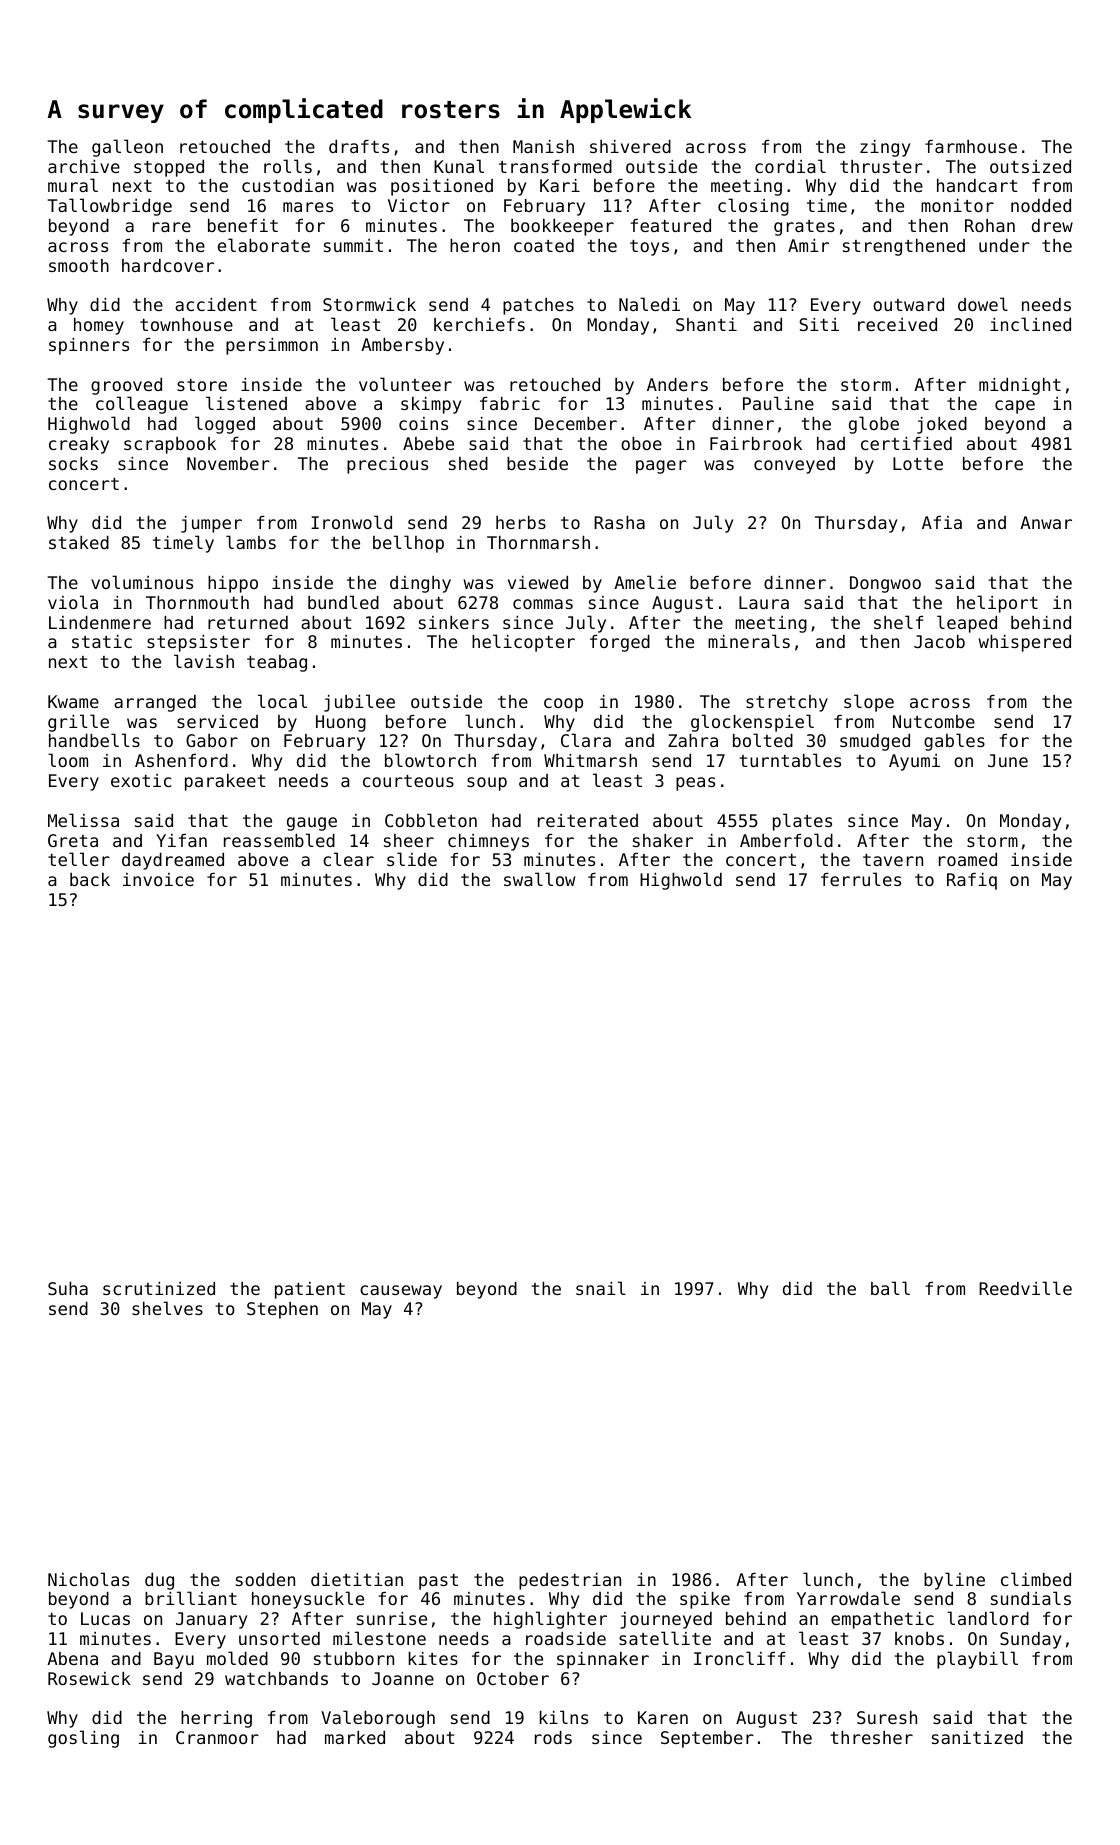  I want to click on gosling, so click(83, 1739).
